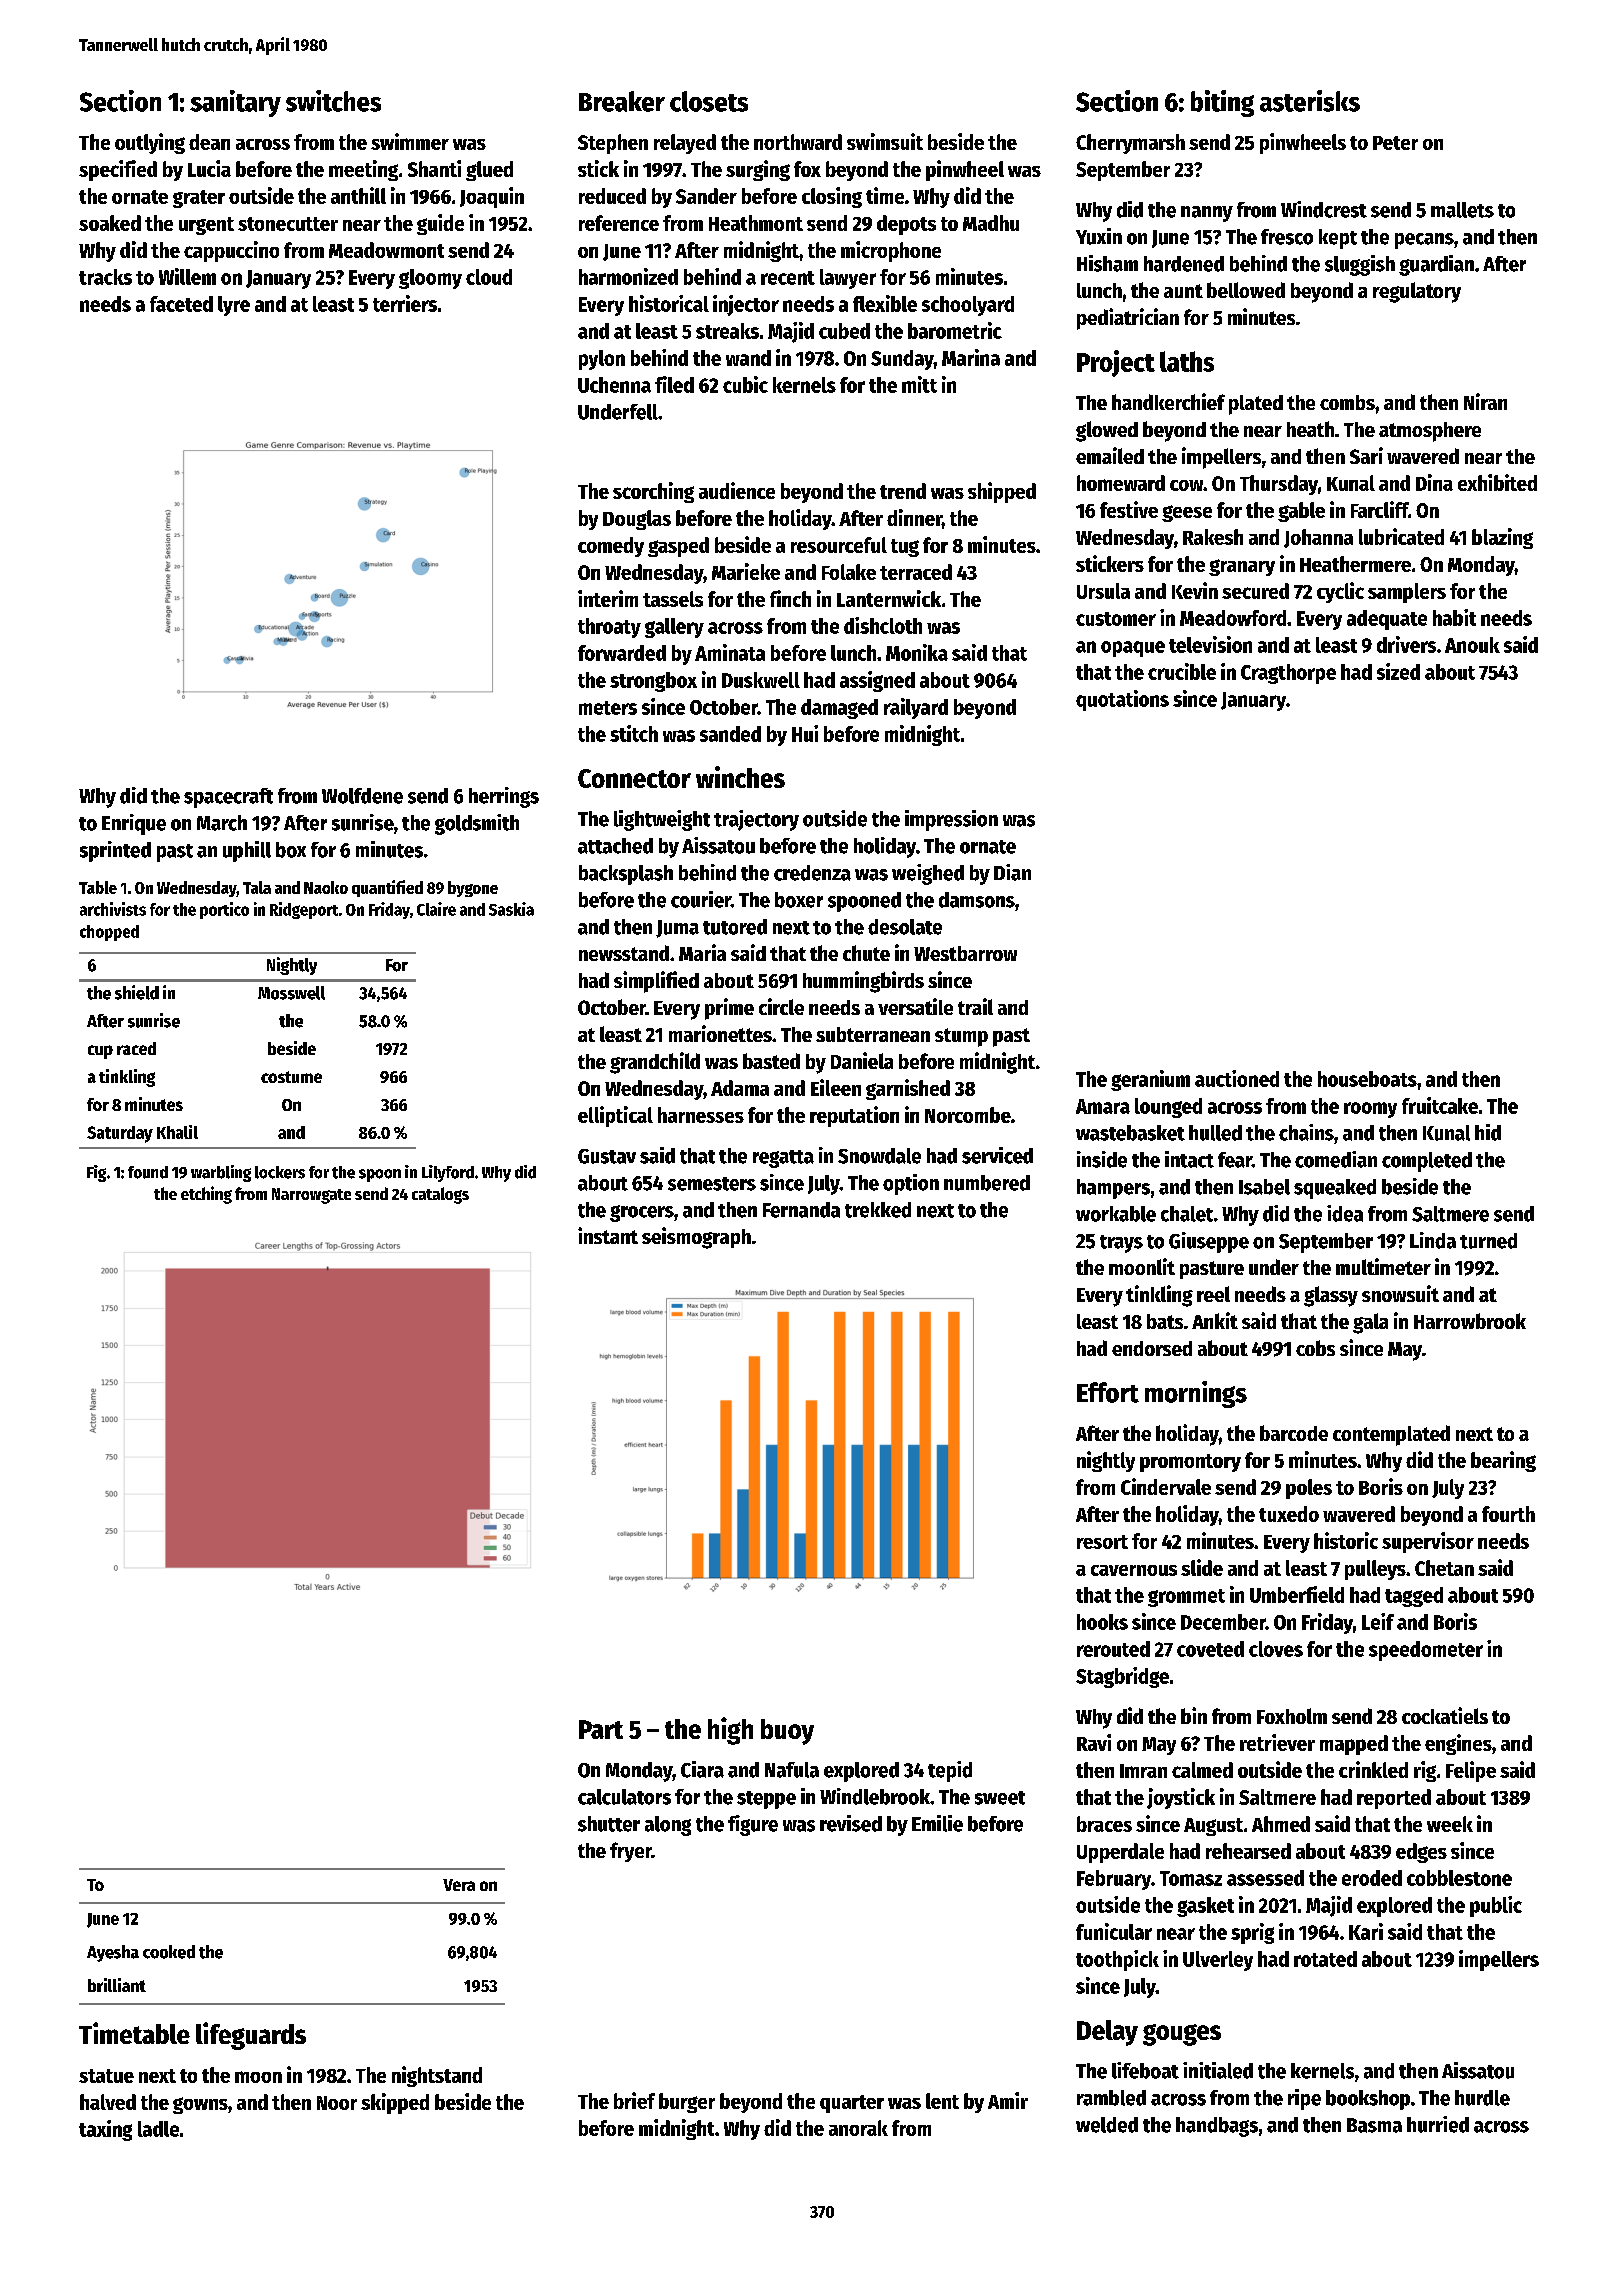 This image has height=2292, width=1620. I want to click on trekked, so click(878, 1210).
